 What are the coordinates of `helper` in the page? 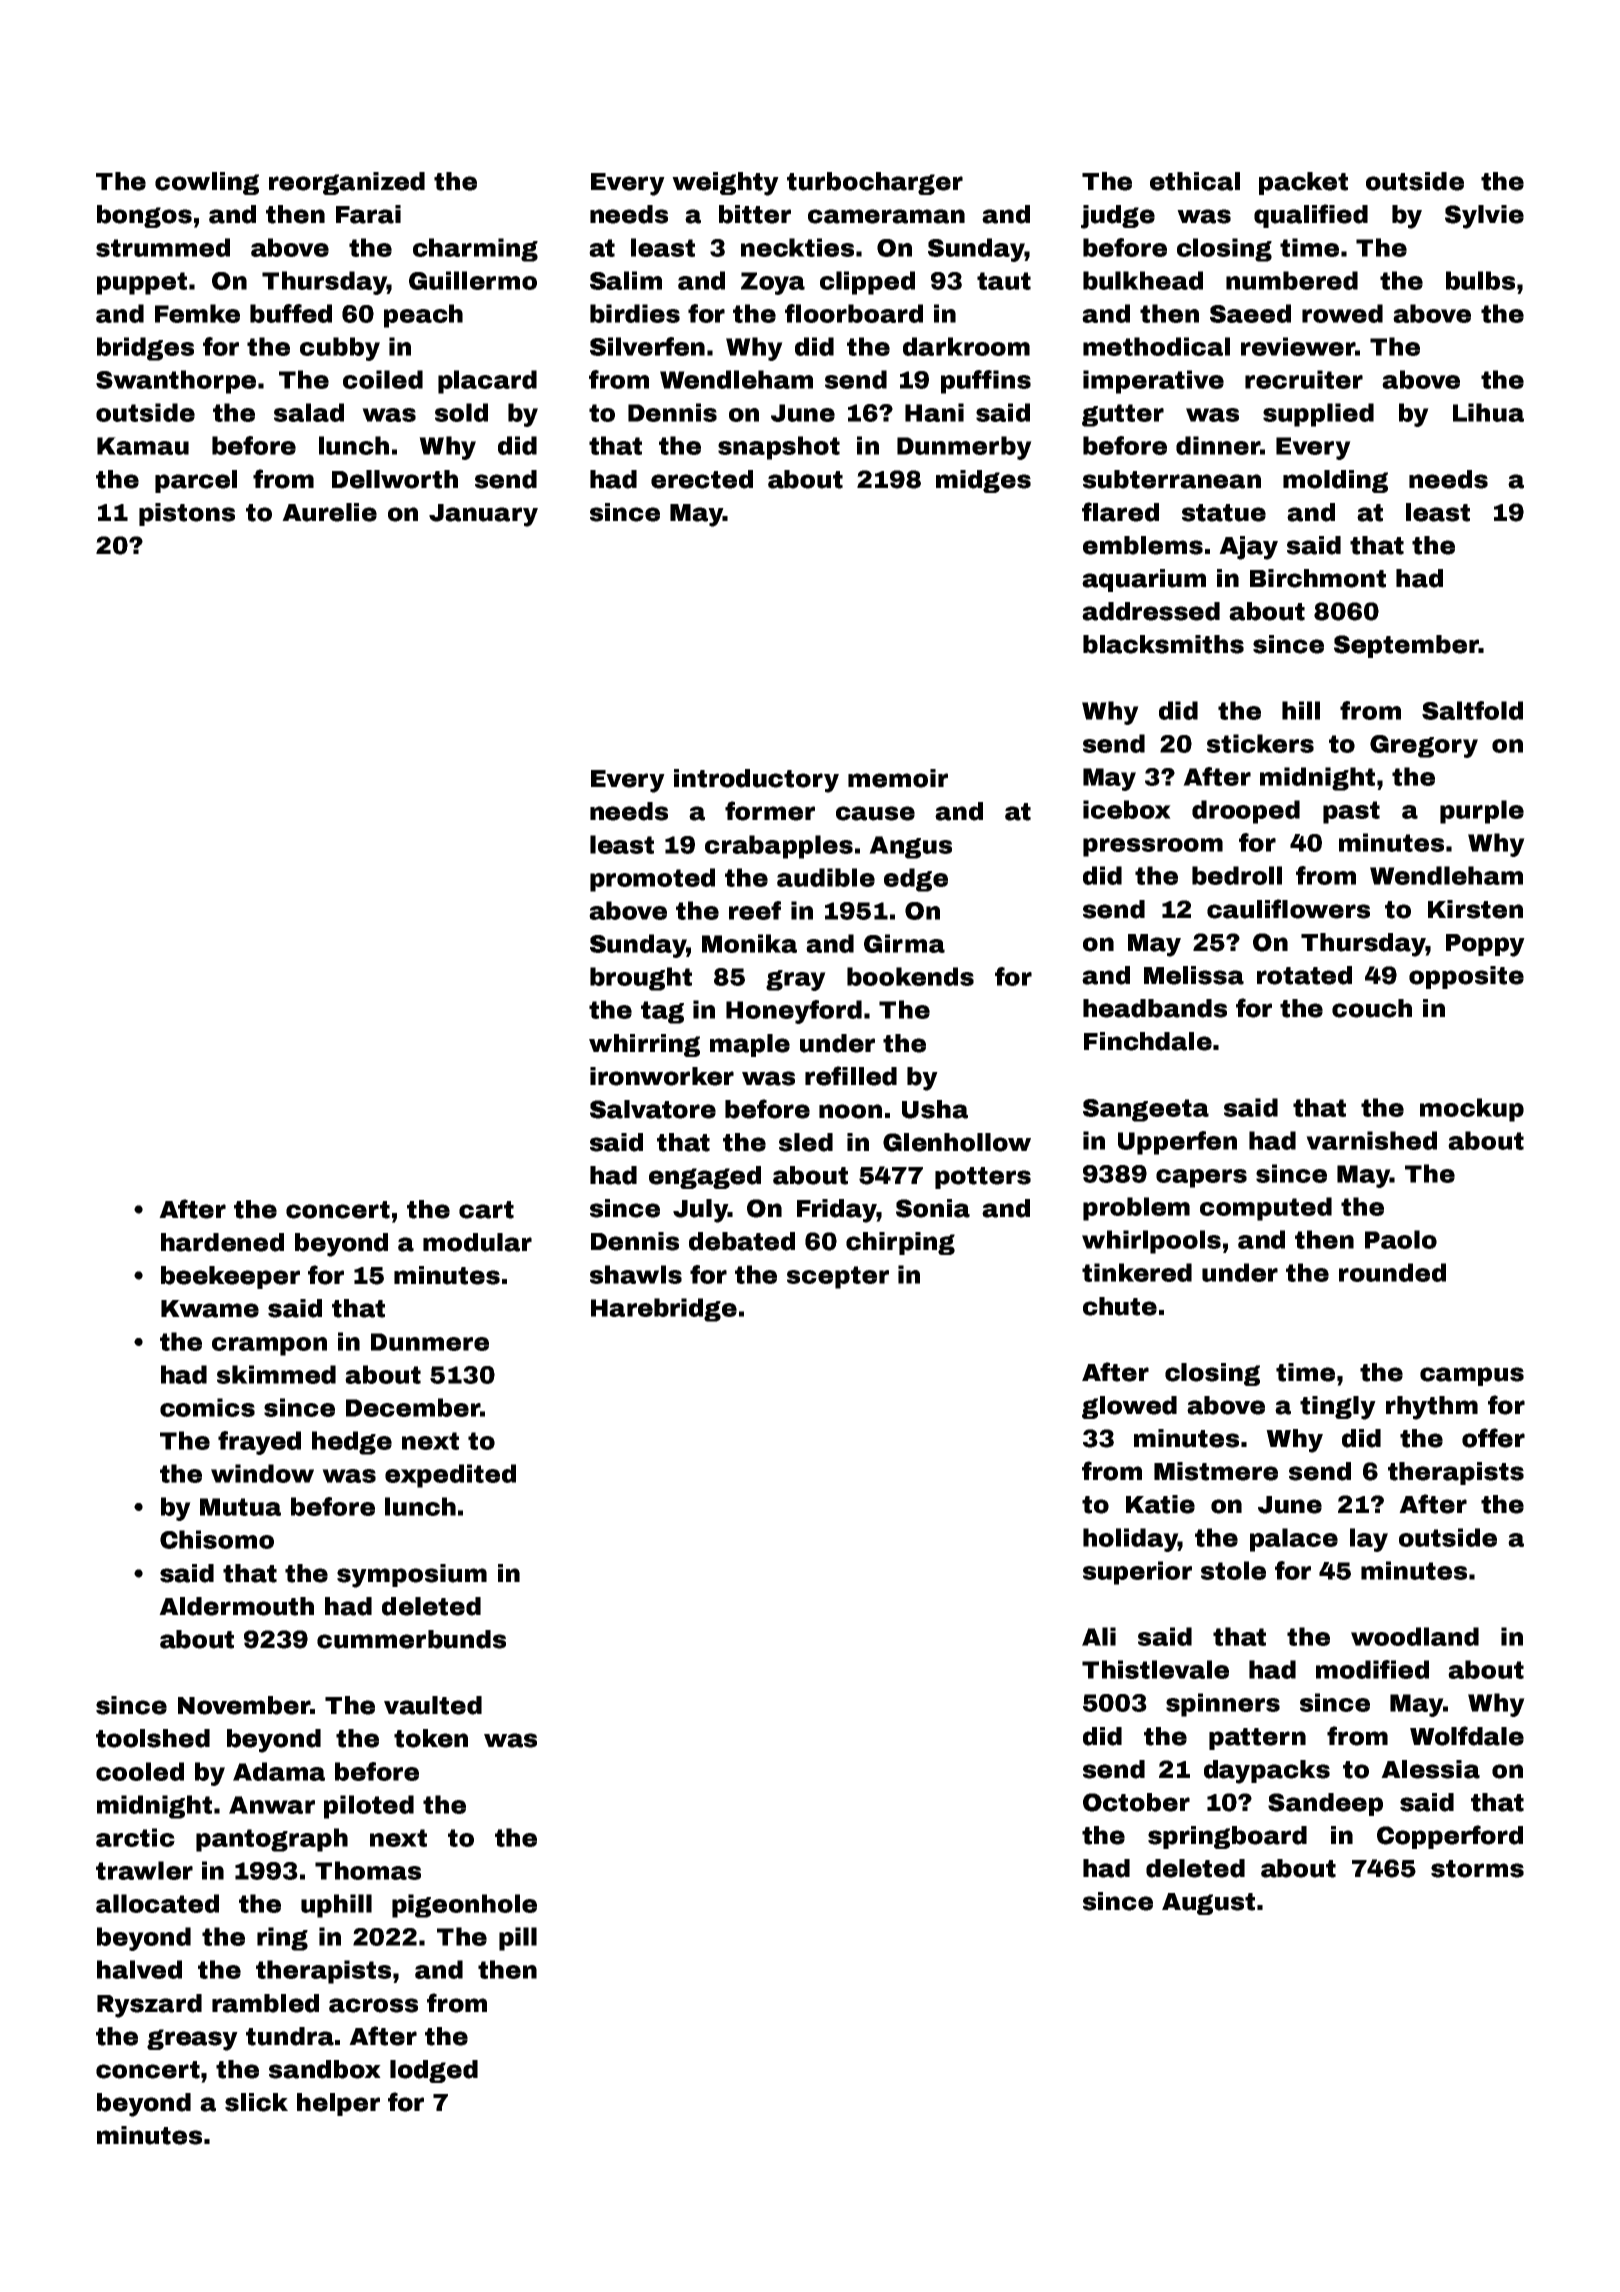 It's located at (338, 2104).
